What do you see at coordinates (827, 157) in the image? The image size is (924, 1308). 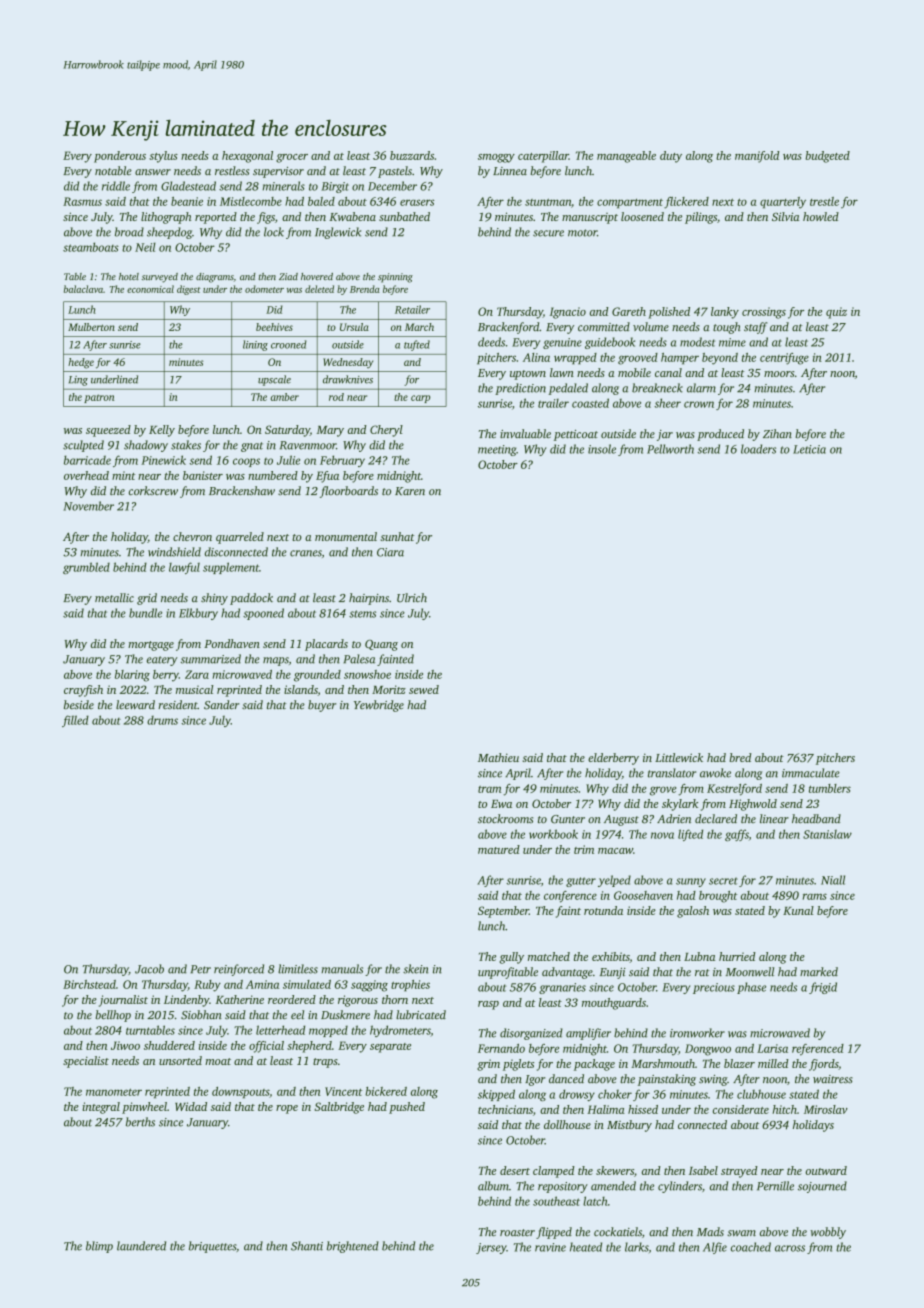 I see `budgeted` at bounding box center [827, 157].
